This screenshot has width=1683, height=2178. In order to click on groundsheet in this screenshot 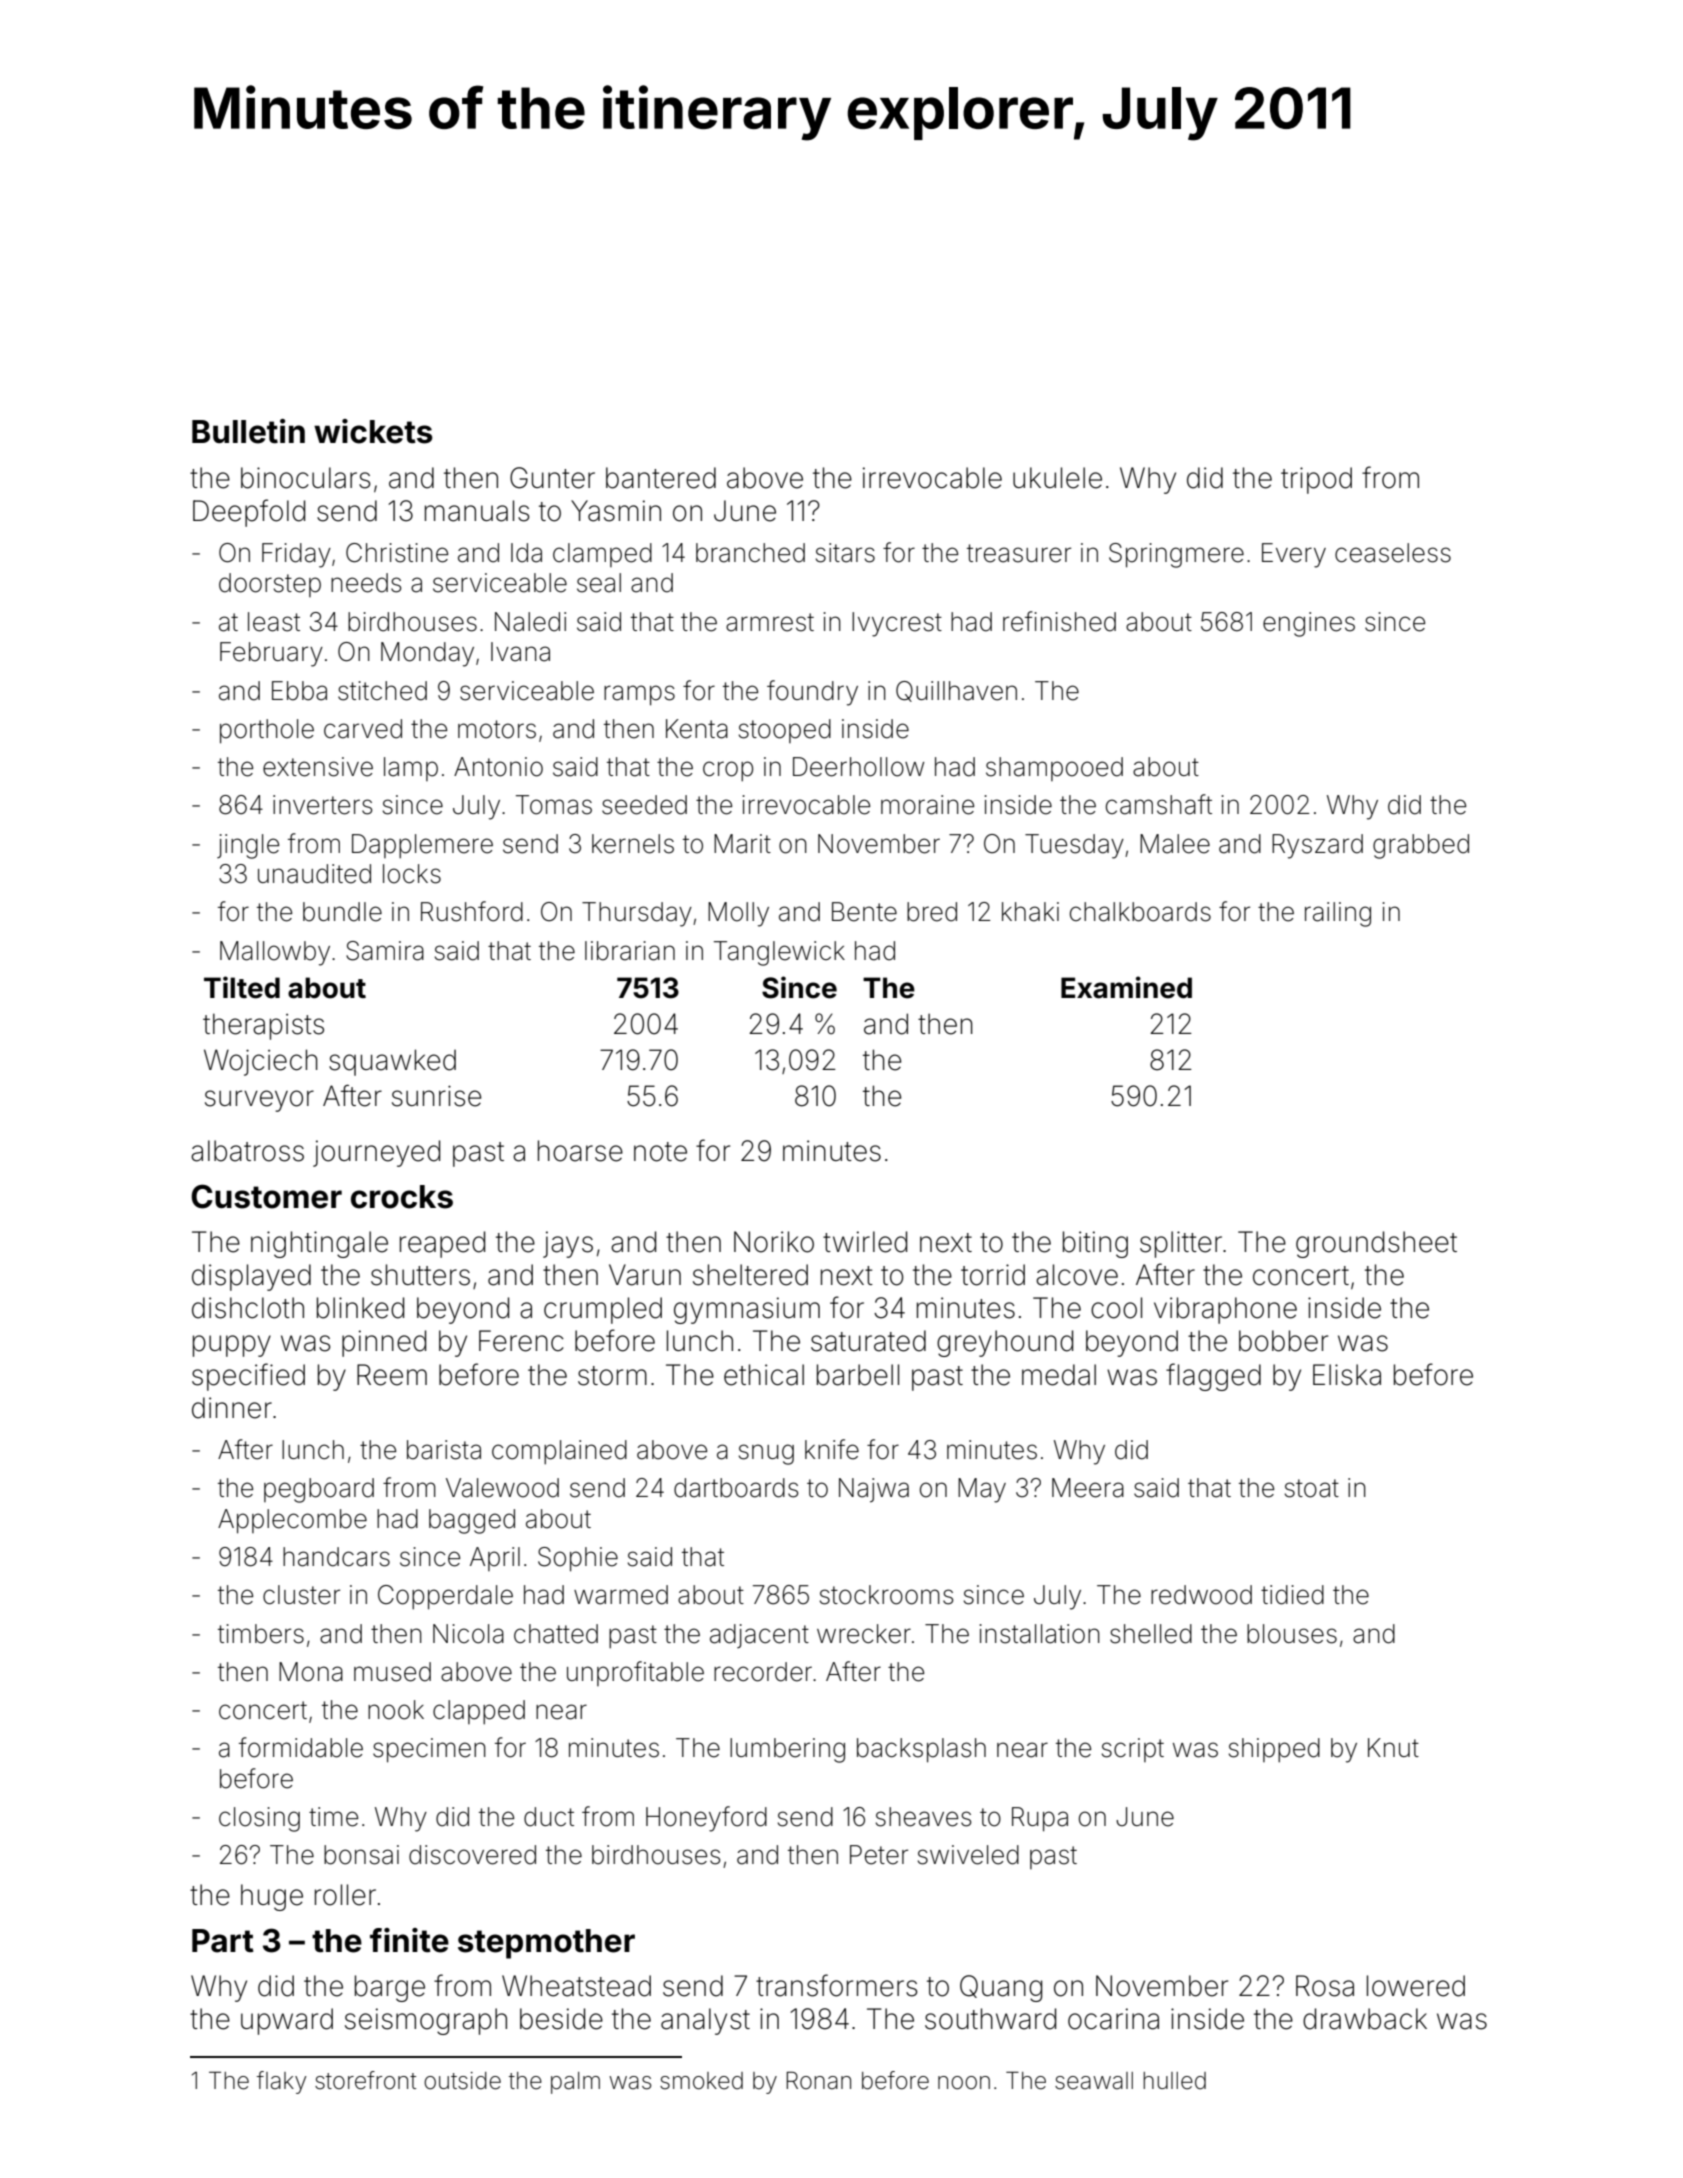, I will do `click(1376, 1244)`.
